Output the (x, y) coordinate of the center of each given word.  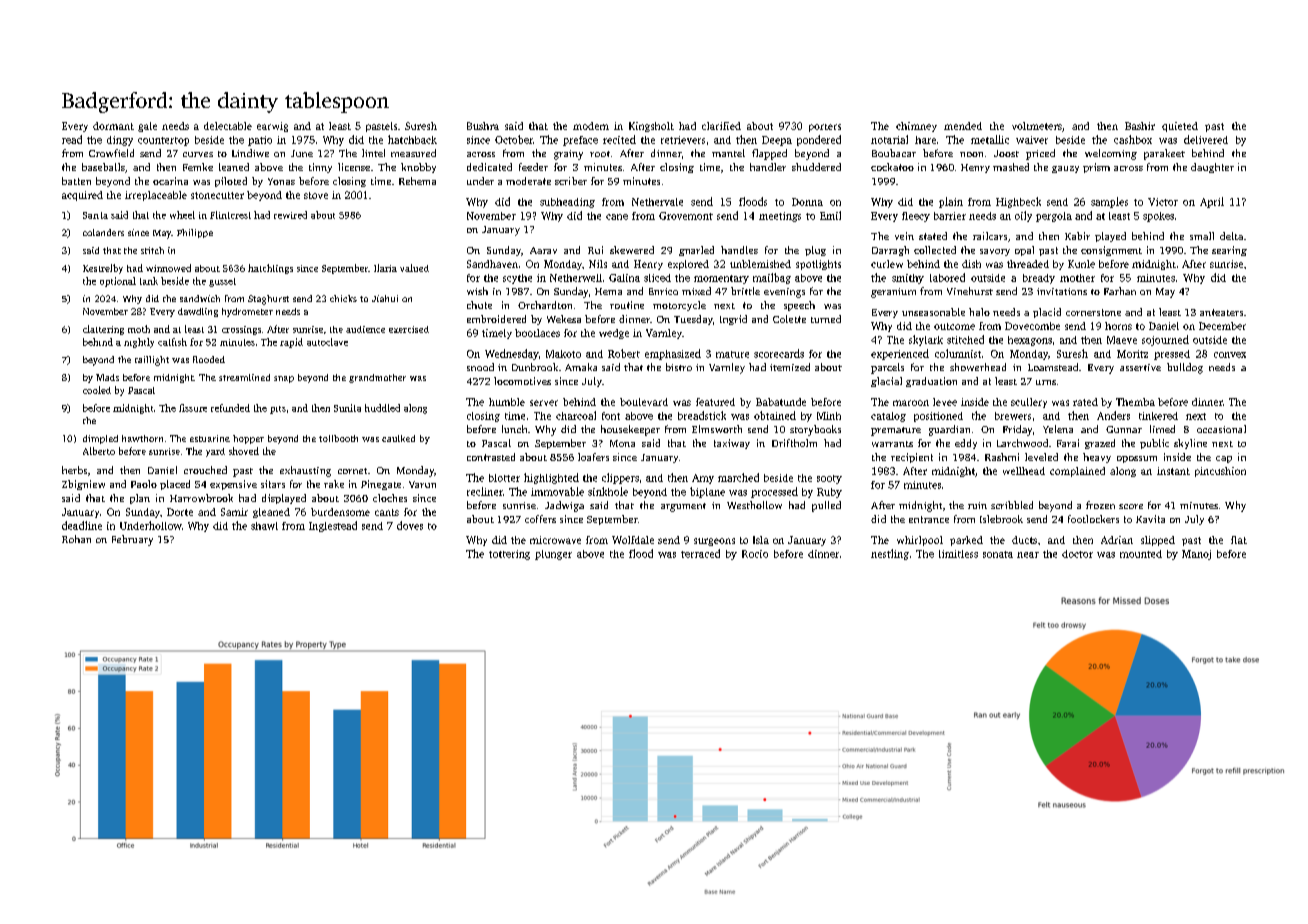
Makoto (563, 354)
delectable (228, 126)
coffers (540, 519)
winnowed (168, 268)
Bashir (1140, 126)
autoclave (327, 342)
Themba (1135, 402)
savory (995, 252)
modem (591, 126)
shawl (264, 526)
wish (477, 291)
